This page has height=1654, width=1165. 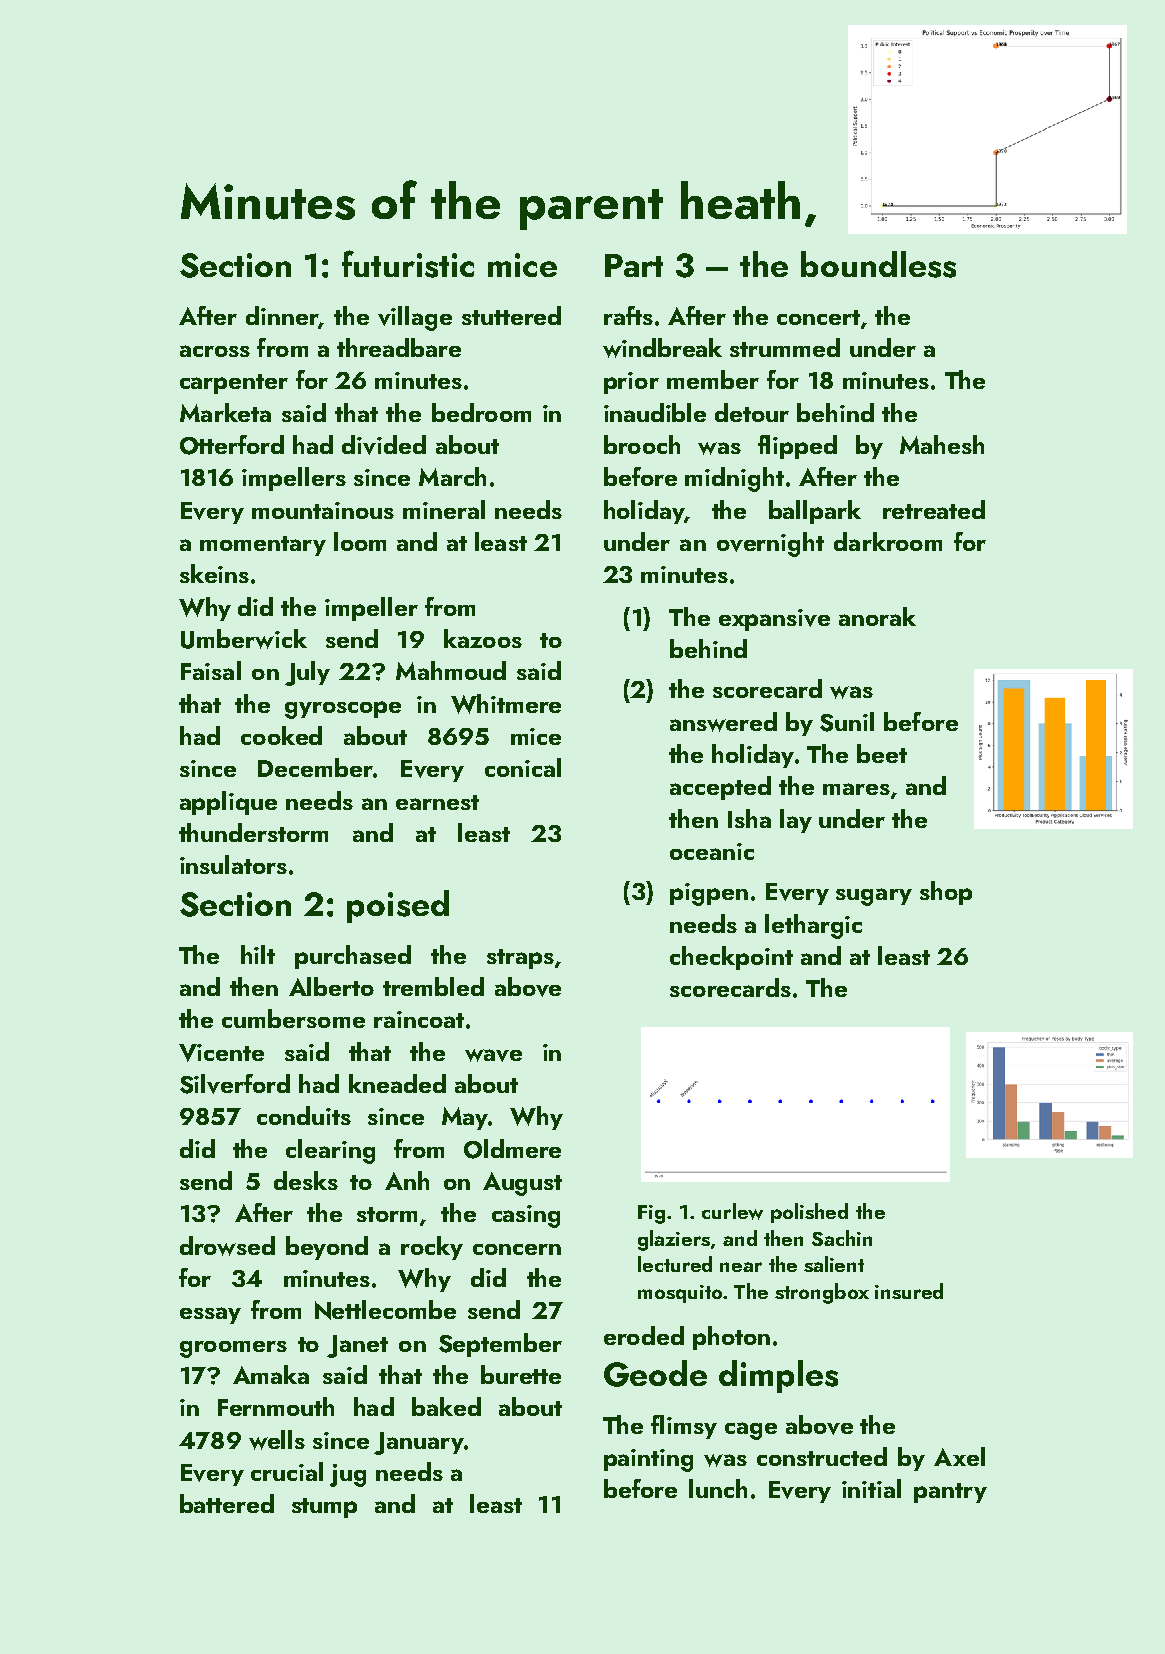 What do you see at coordinates (731, 958) in the page?
I see `checkpoint` at bounding box center [731, 958].
